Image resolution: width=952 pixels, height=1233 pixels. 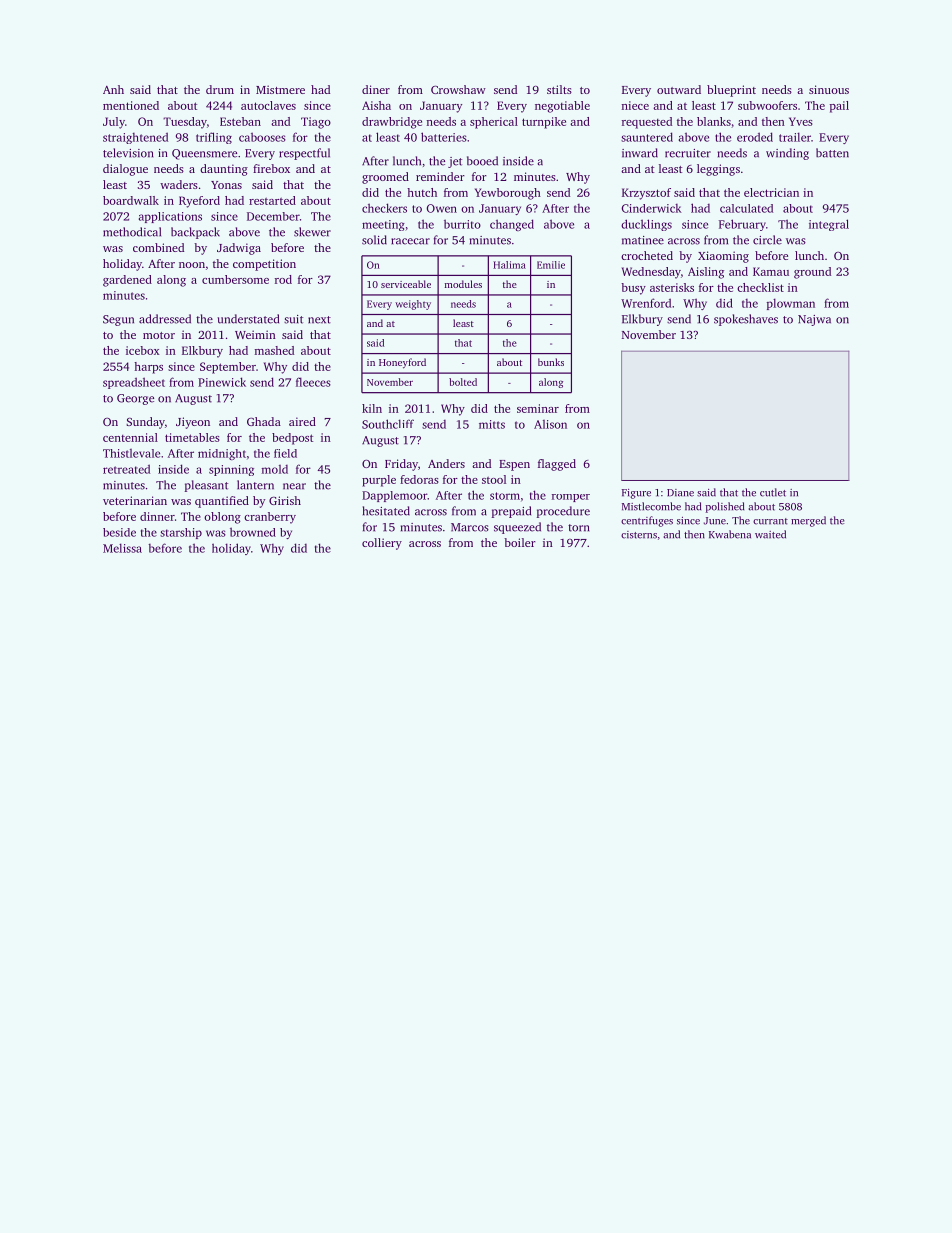 What do you see at coordinates (715, 521) in the document?
I see `June` at bounding box center [715, 521].
